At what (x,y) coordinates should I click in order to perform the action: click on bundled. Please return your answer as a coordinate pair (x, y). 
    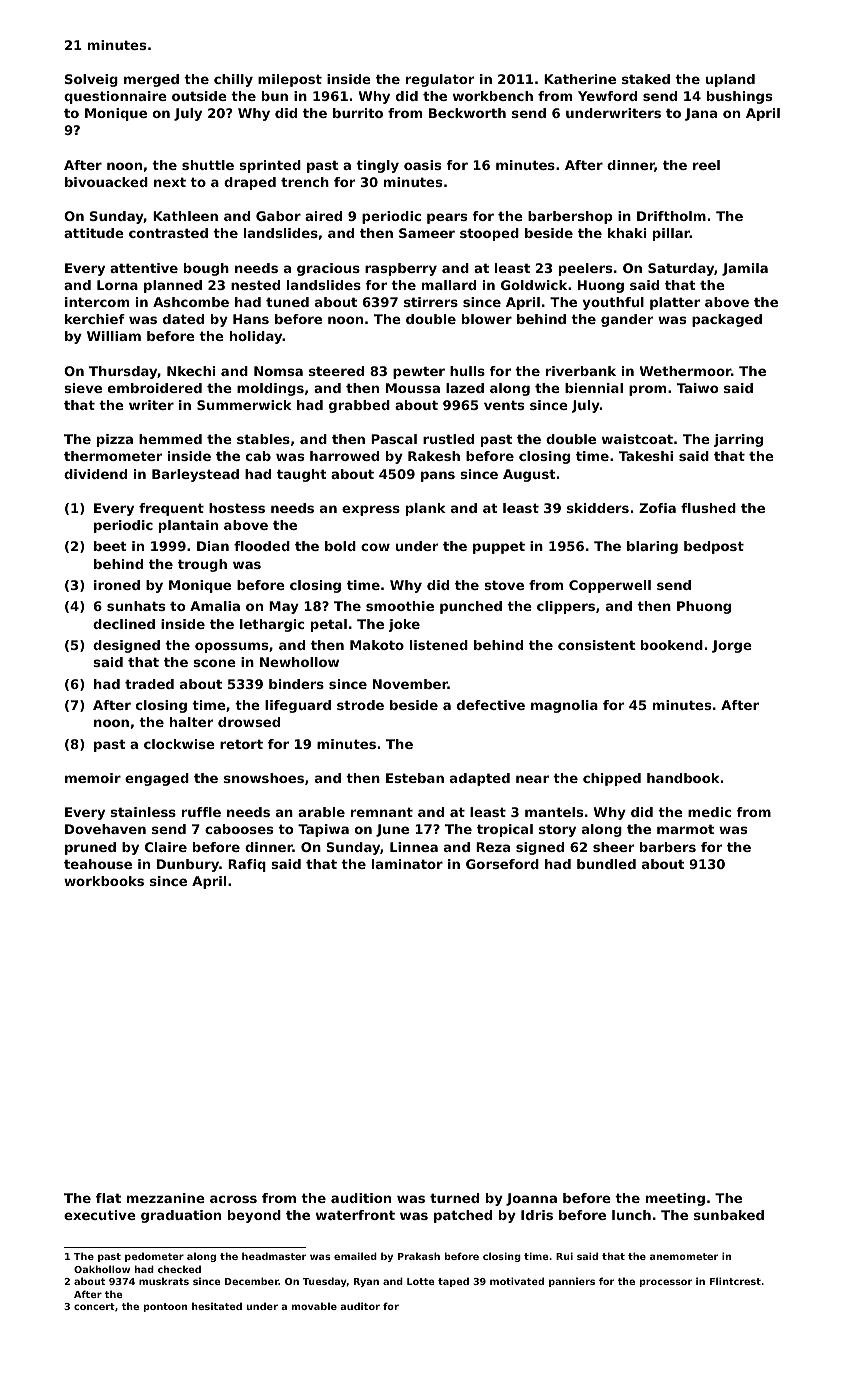
    Looking at the image, I should click on (606, 864).
